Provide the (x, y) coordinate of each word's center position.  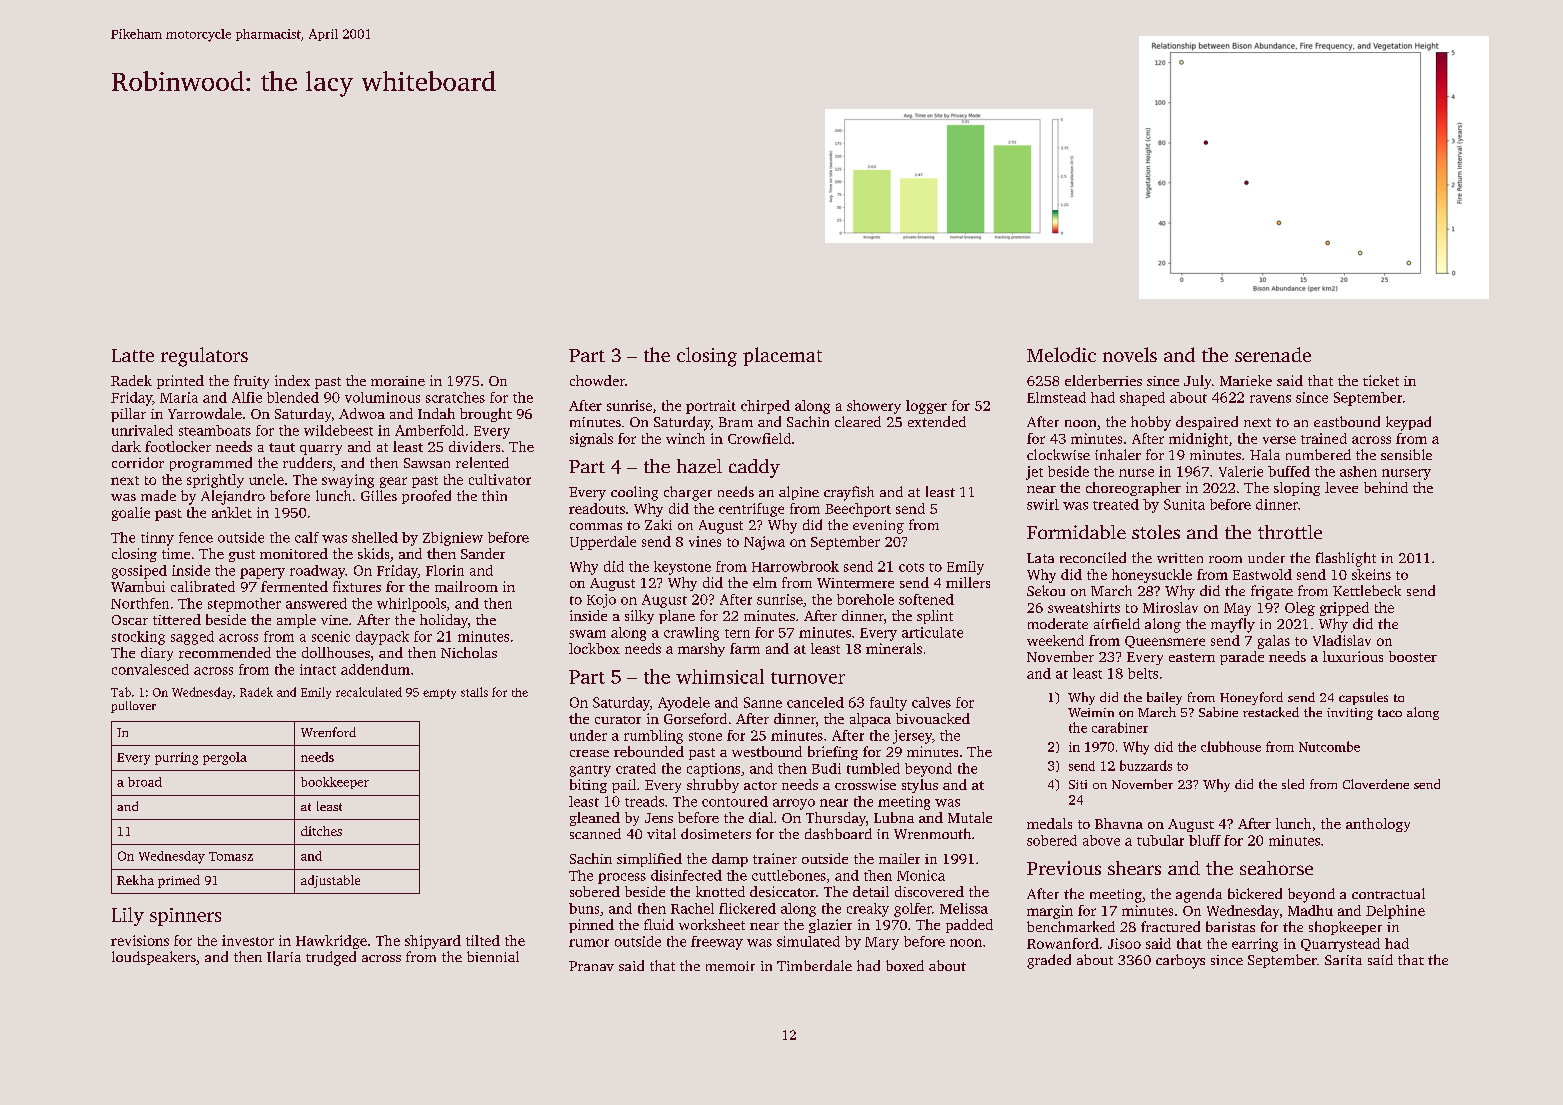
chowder (597, 380)
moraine (398, 381)
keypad (1408, 423)
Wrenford (328, 732)
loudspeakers (154, 958)
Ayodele (684, 704)
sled (1293, 784)
